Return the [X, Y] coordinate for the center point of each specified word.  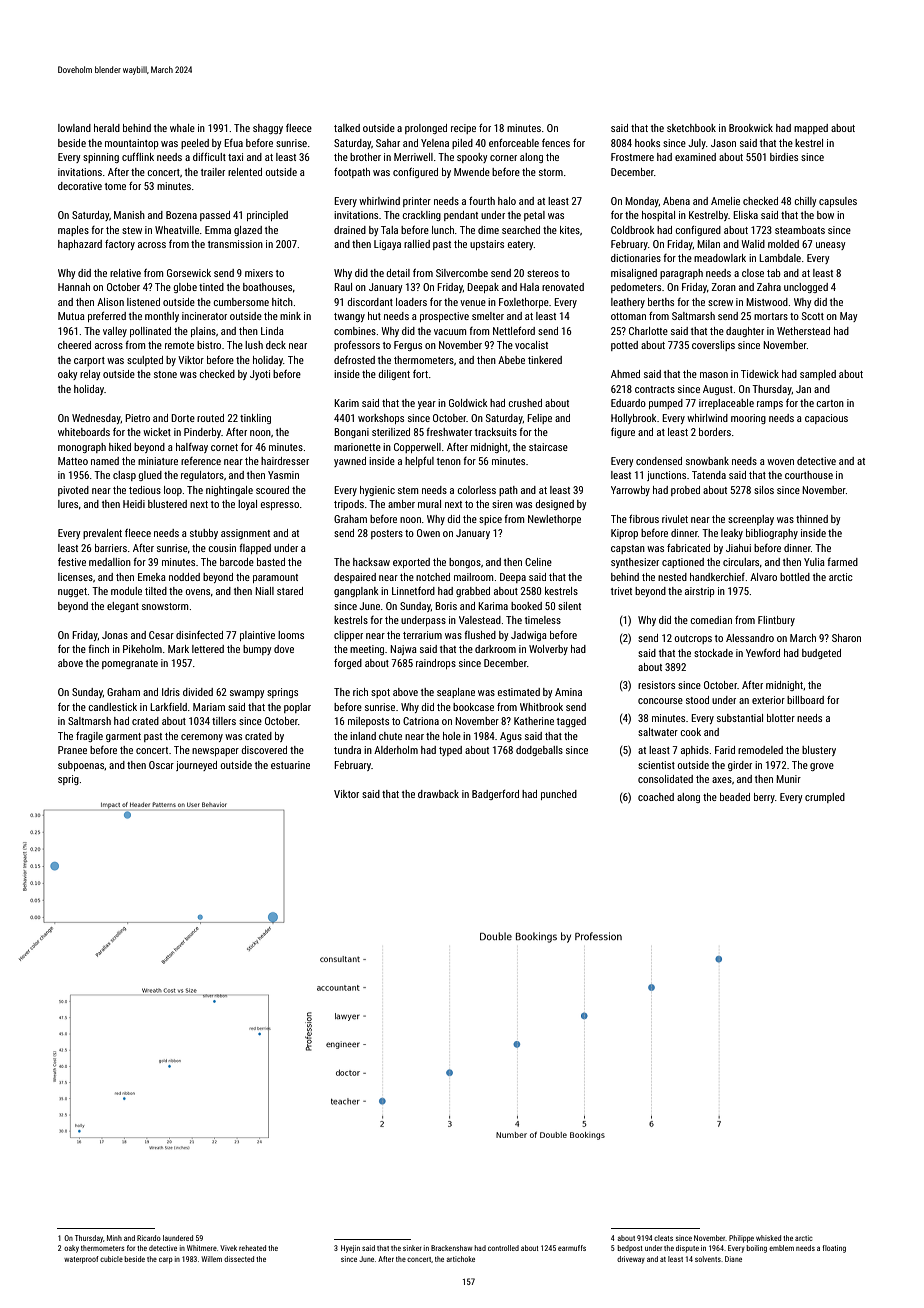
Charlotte [648, 331]
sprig [68, 780]
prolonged [426, 129]
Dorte [183, 418]
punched [559, 795]
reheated [252, 1248]
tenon [449, 461]
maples [73, 231]
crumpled [825, 798]
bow [825, 215]
